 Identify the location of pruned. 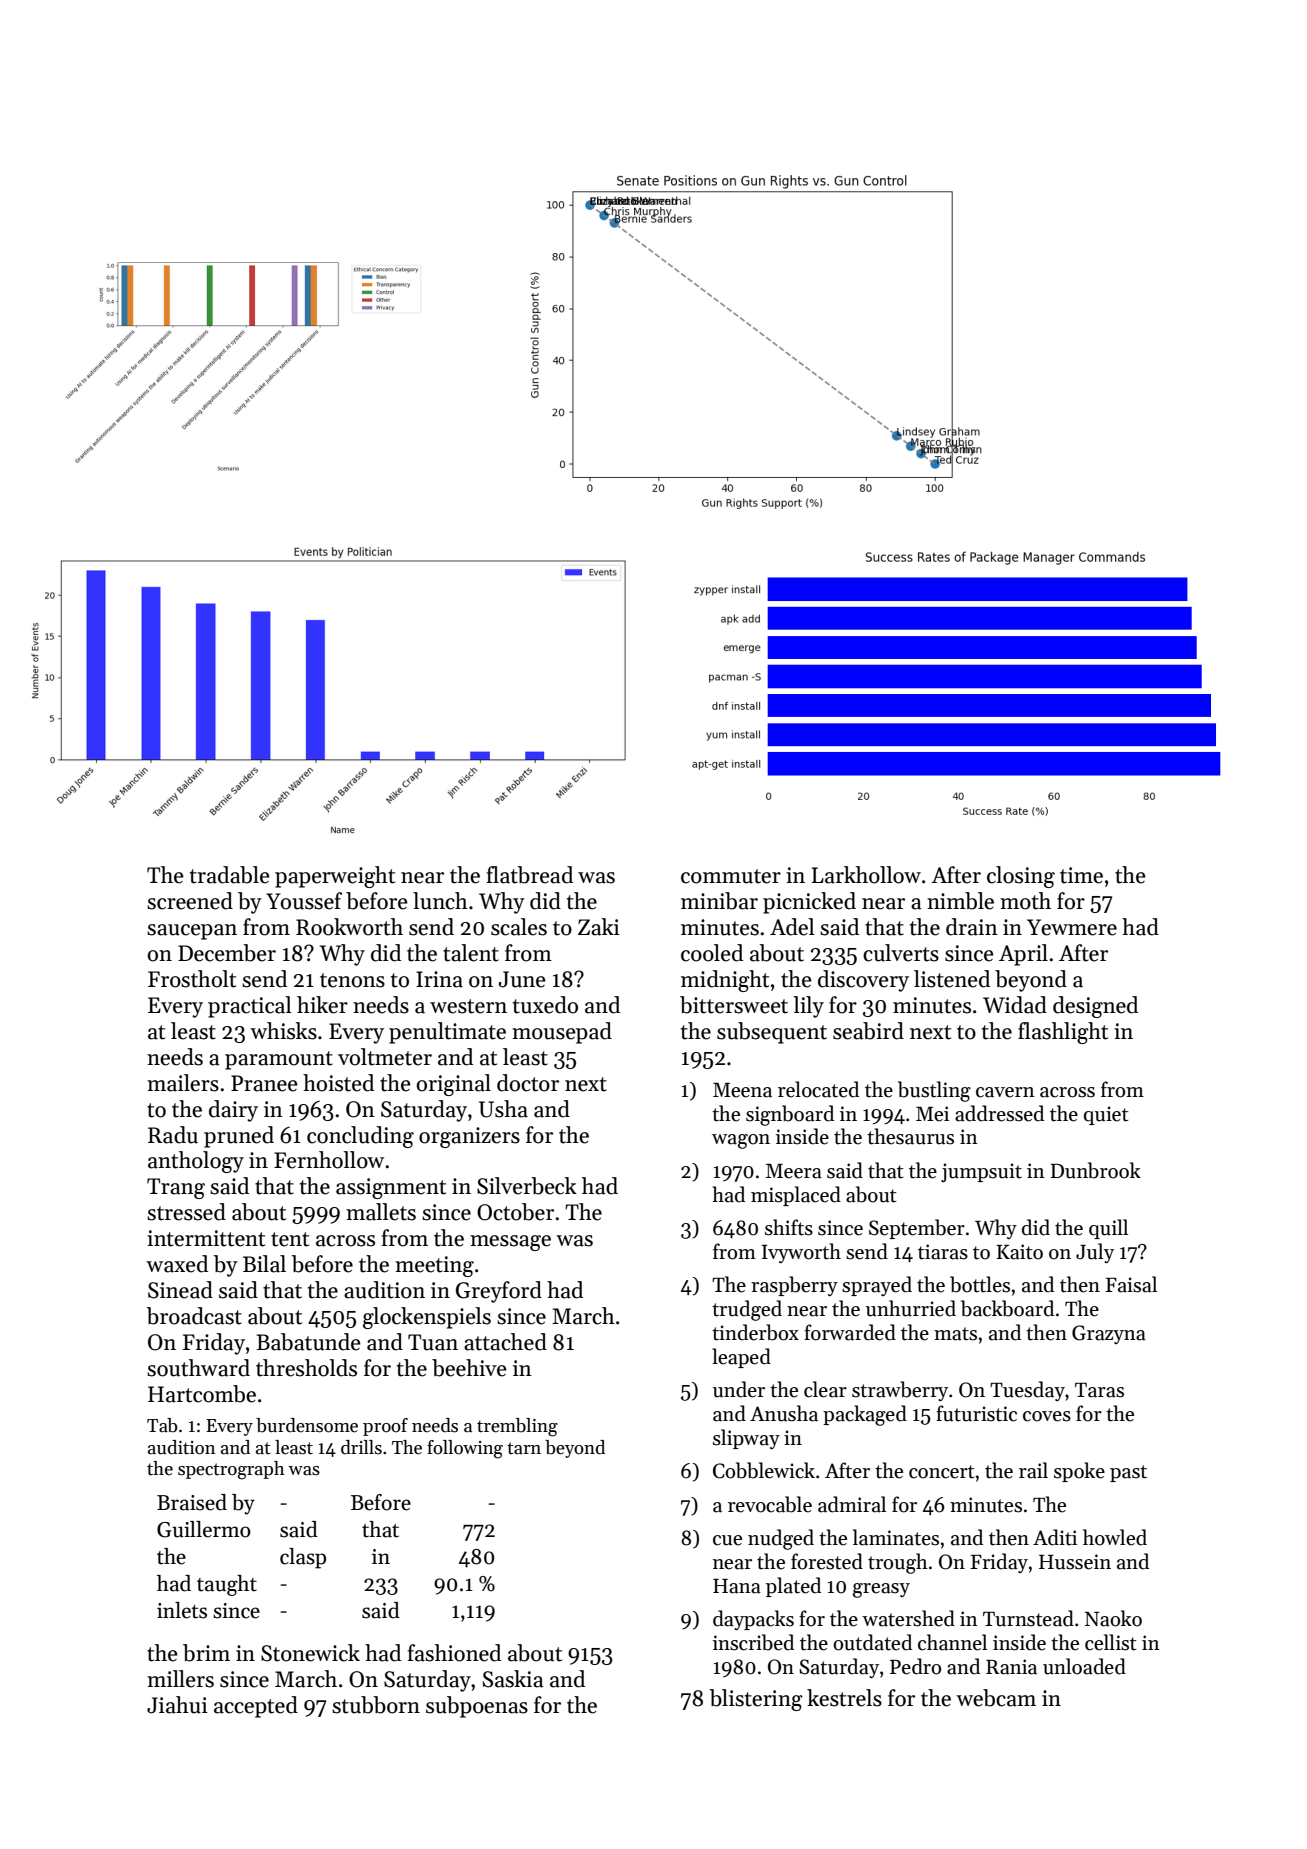
(239, 1137).
